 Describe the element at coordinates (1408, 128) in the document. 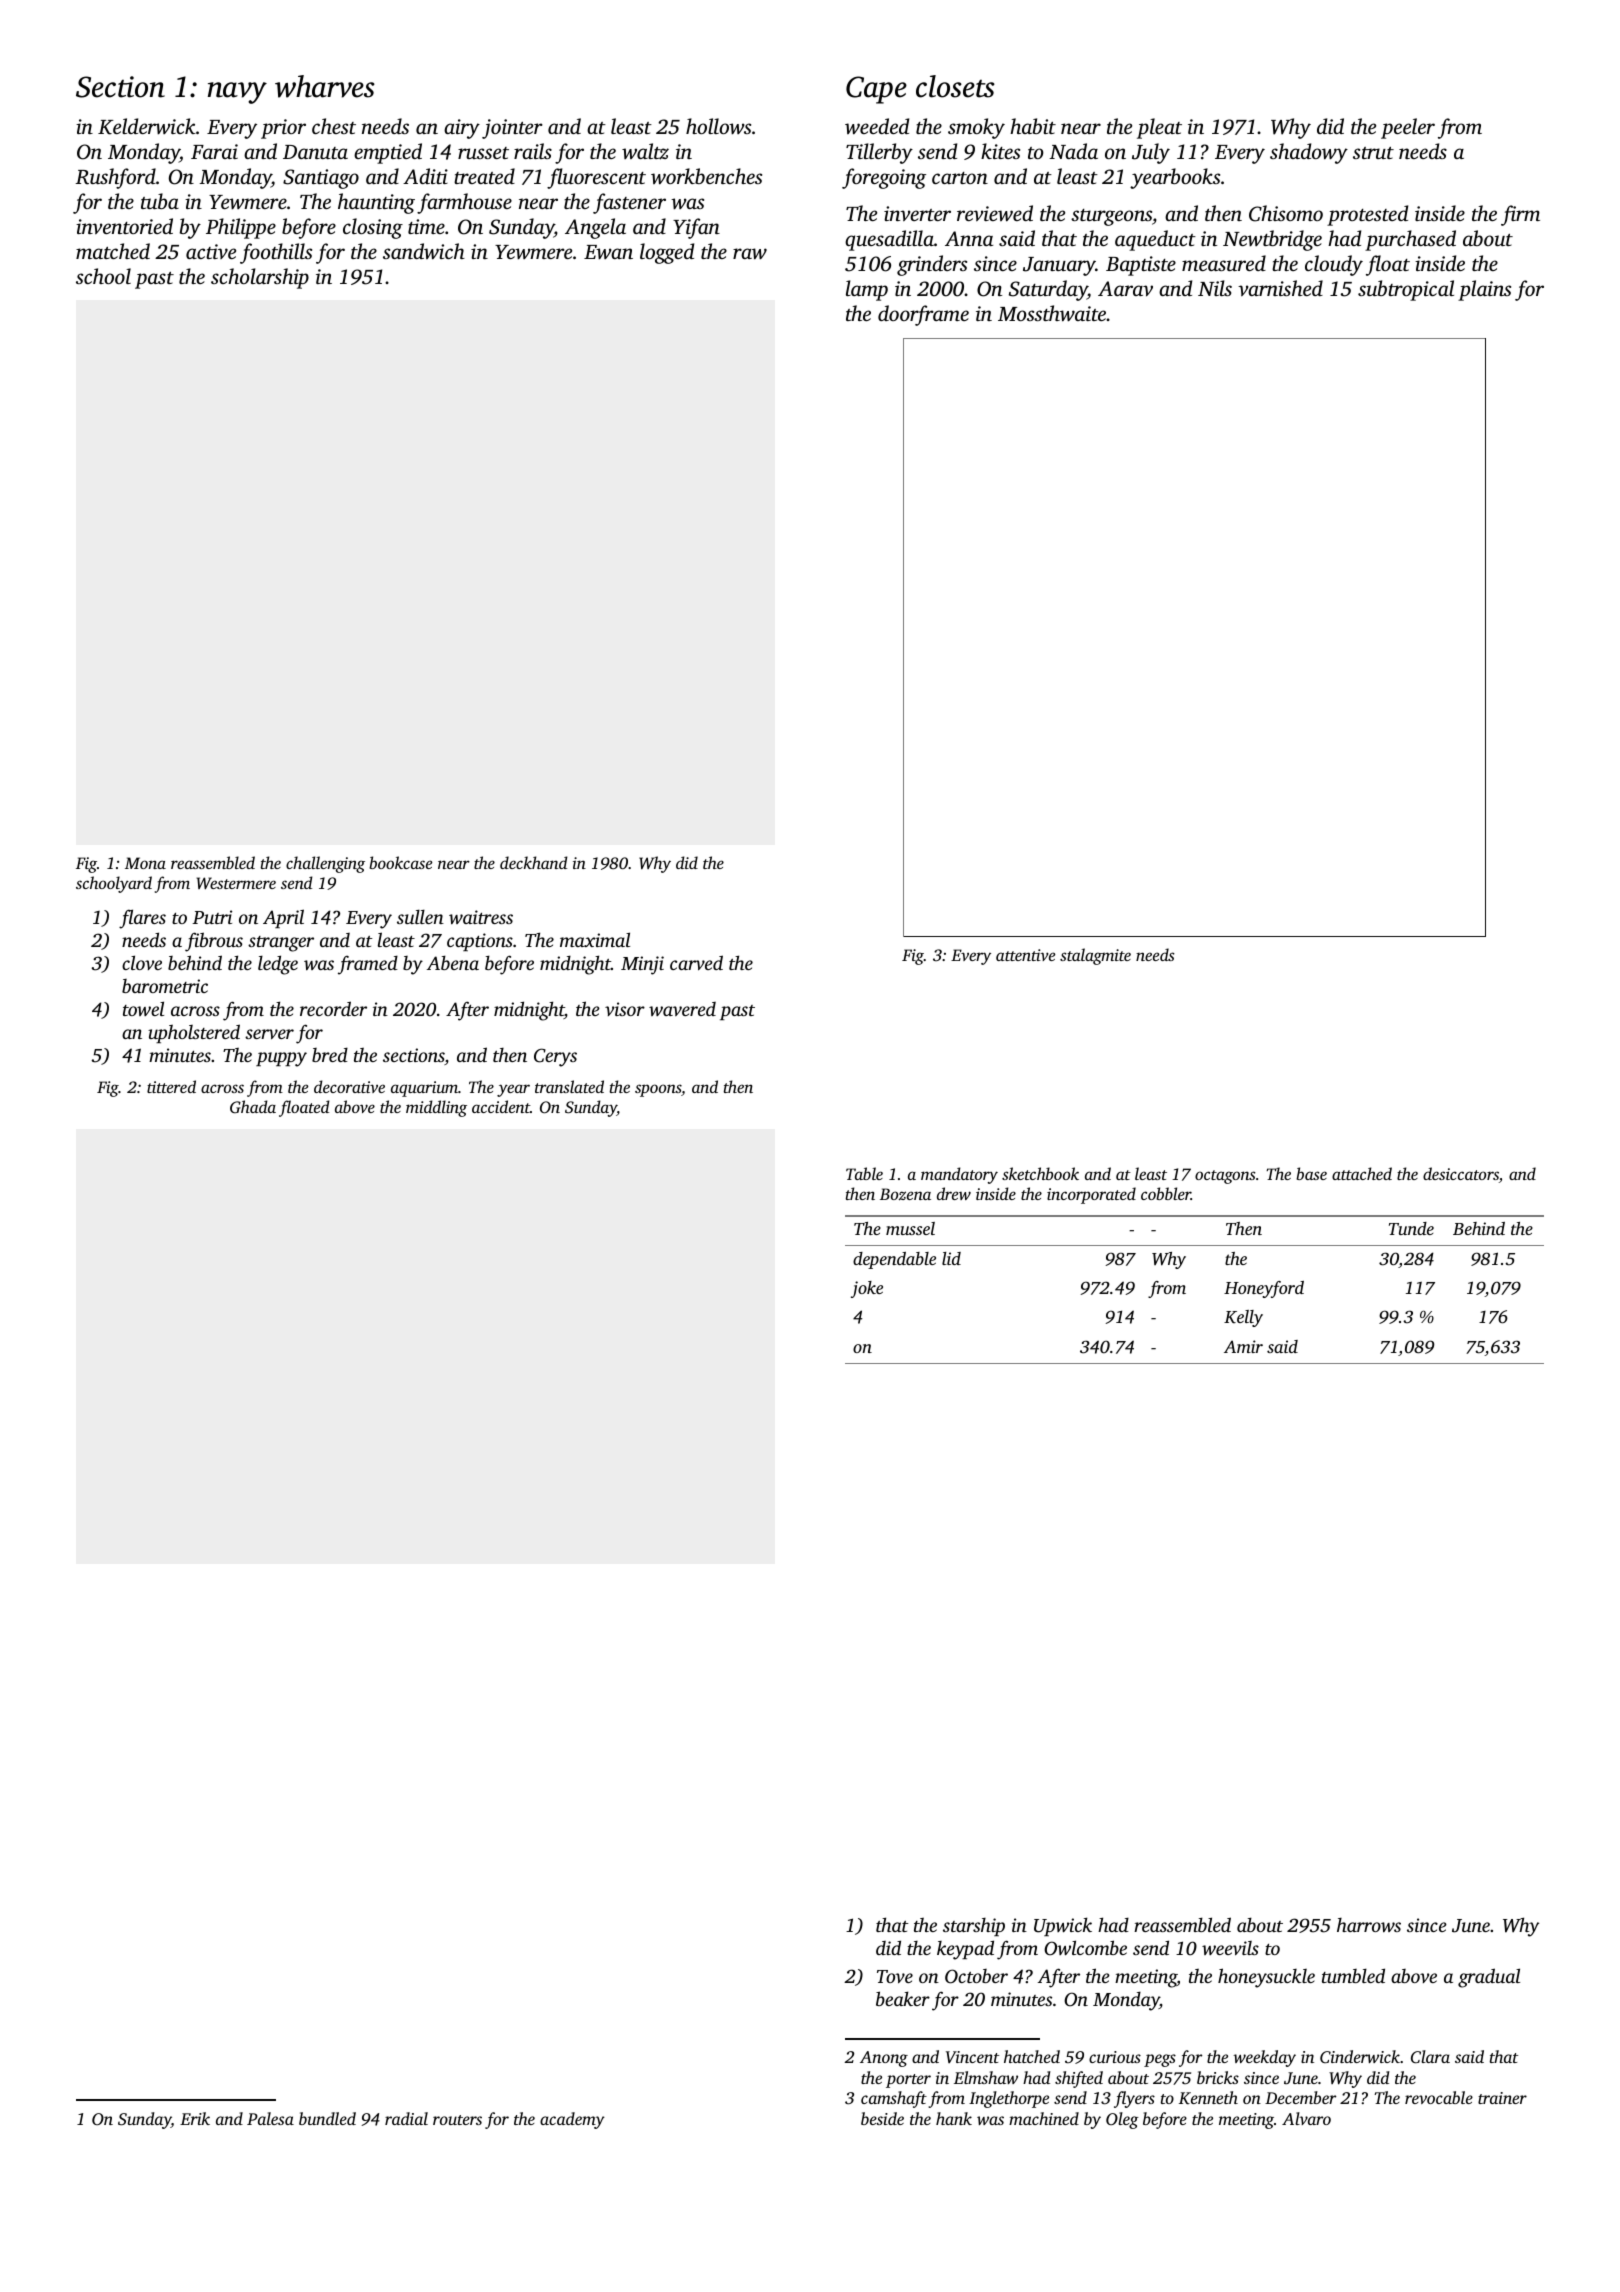

I see `peeler` at that location.
